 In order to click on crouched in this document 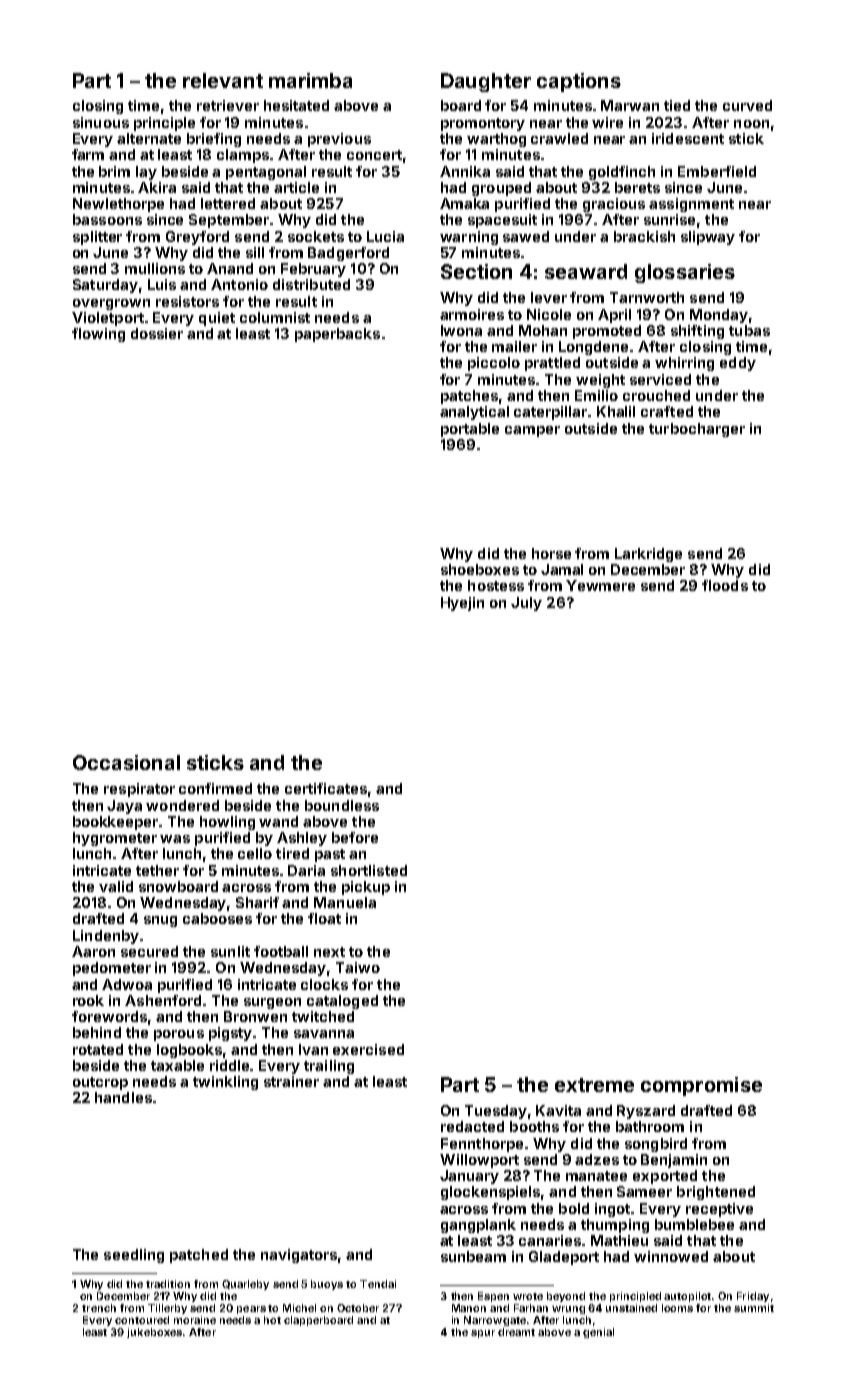, I will do `click(656, 395)`.
